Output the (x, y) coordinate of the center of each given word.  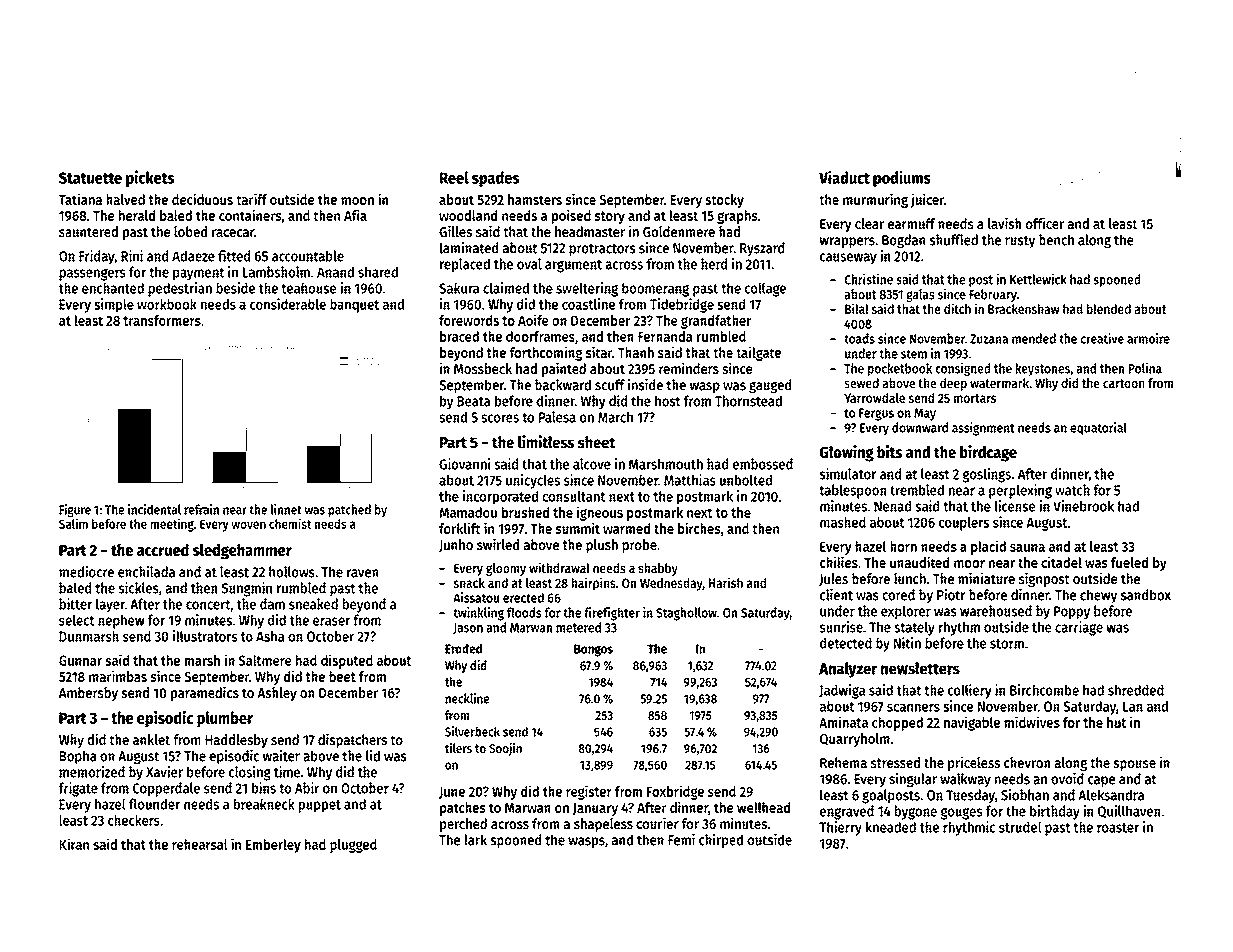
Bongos (593, 650)
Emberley (273, 846)
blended (1109, 309)
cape (1101, 781)
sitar (599, 352)
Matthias (690, 480)
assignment (983, 429)
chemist (290, 523)
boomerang (655, 289)
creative (1102, 338)
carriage (1079, 628)
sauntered (88, 231)
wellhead (763, 807)
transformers (162, 320)
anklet (151, 739)
